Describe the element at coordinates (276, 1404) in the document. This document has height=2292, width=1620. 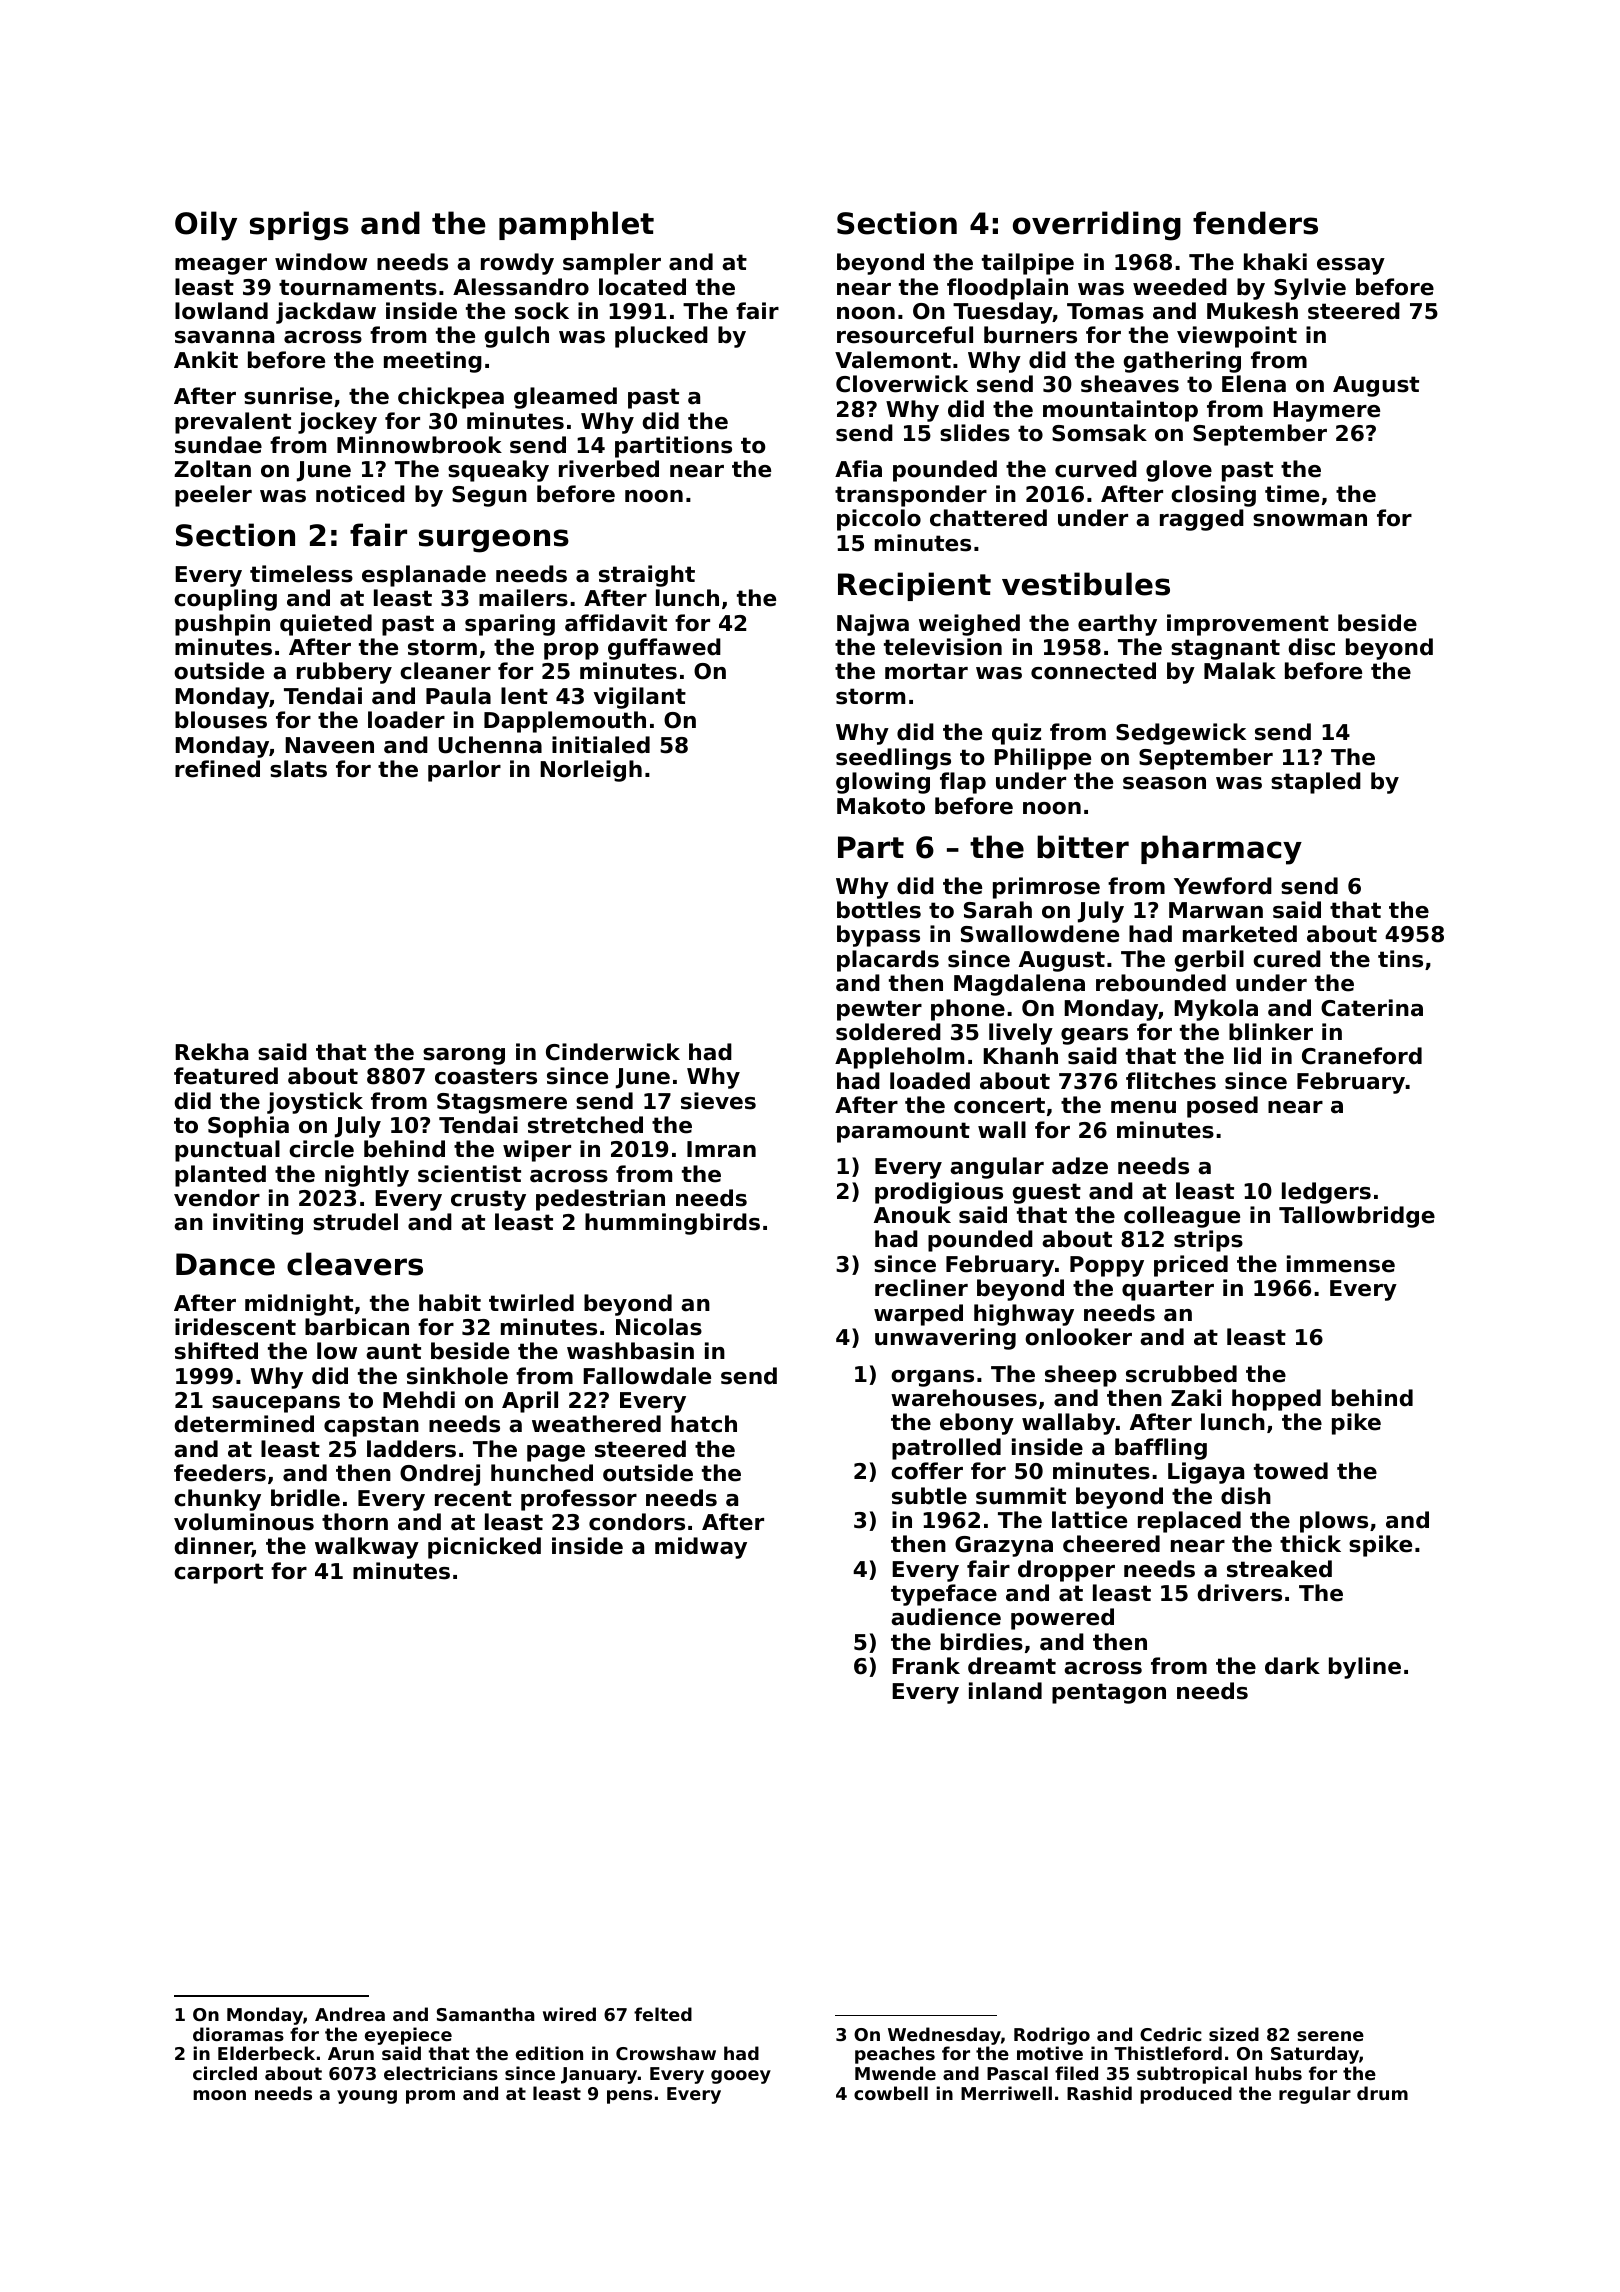
I see `saucepans` at that location.
